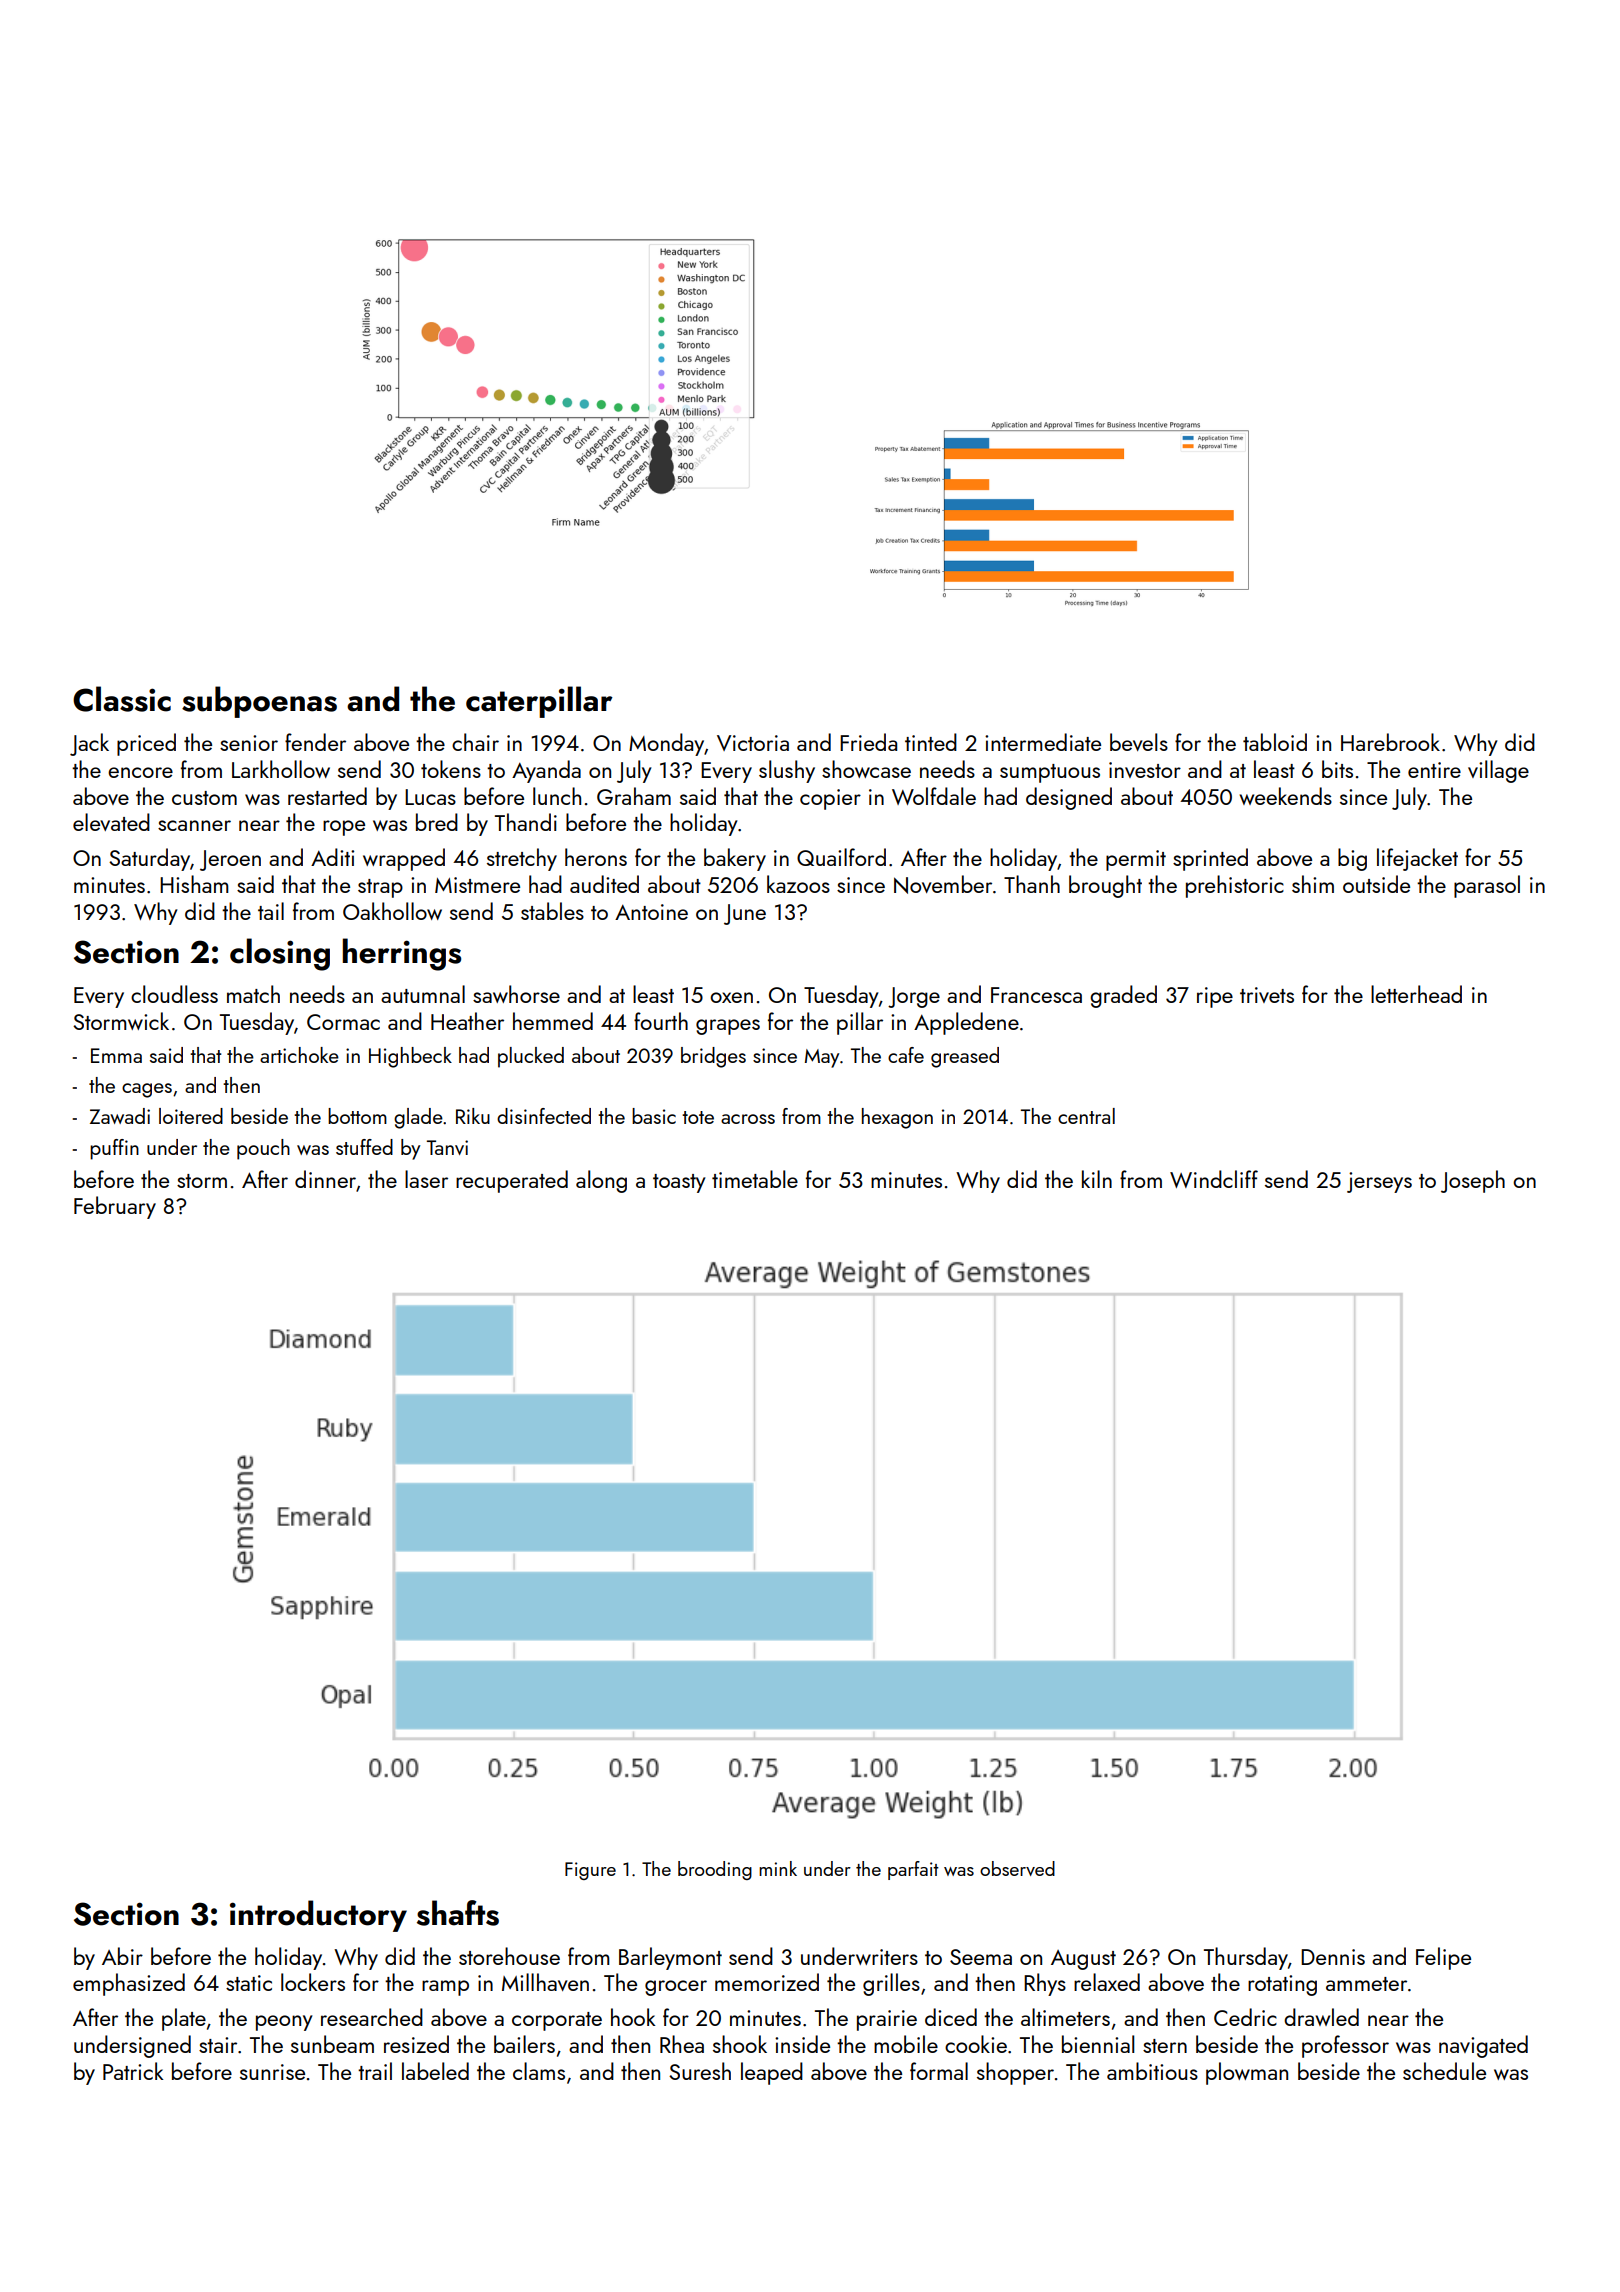 The height and width of the document is (2292, 1620). Describe the element at coordinates (715, 1870) in the document. I see `brooding` at that location.
